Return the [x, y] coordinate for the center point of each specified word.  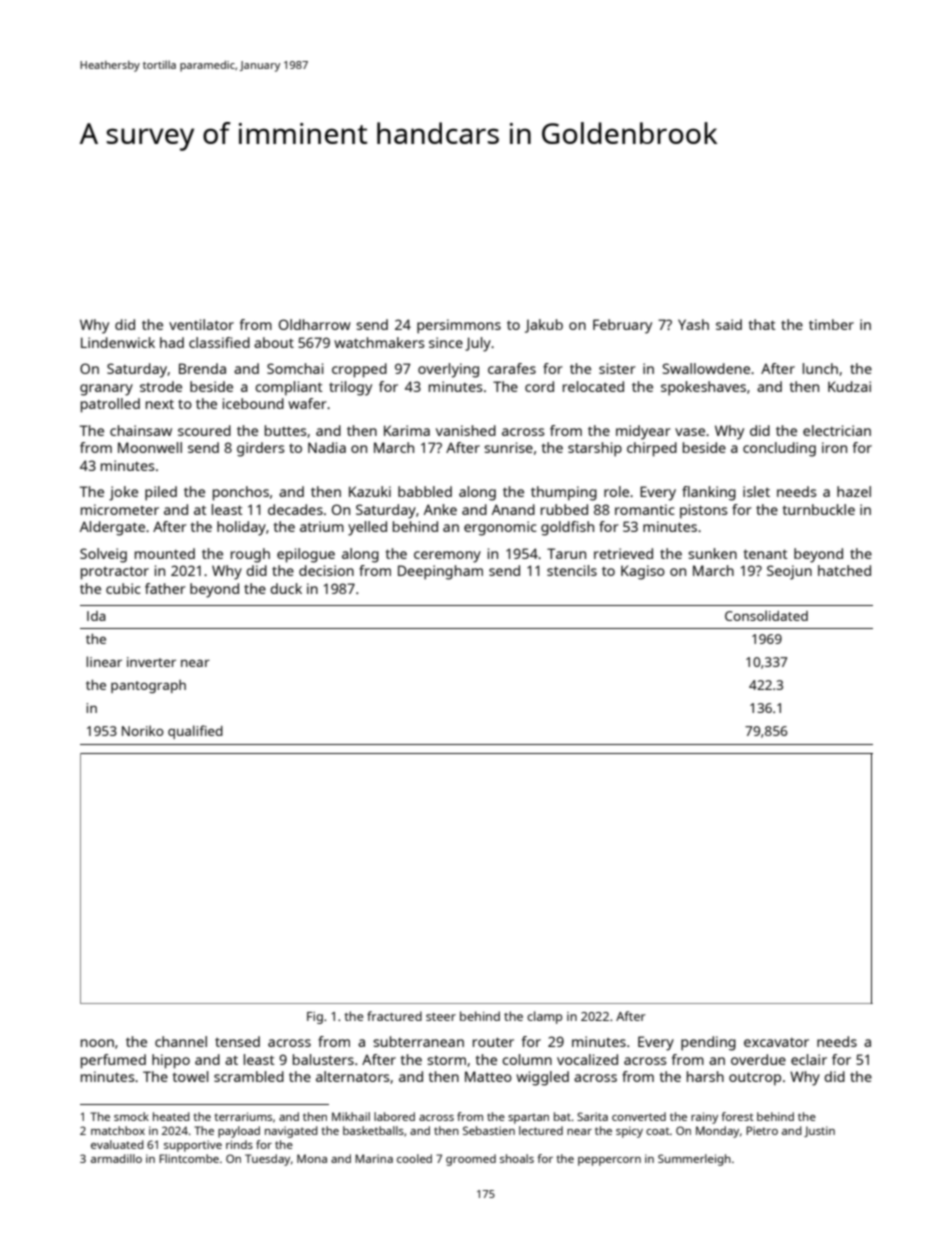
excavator [776, 1042]
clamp [544, 1017]
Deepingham [440, 572]
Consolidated [766, 615]
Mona [312, 1158]
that [762, 324]
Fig [315, 1018]
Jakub [544, 326]
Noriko [143, 730]
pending [708, 1043]
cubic [123, 588]
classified [219, 342]
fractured [394, 1016]
